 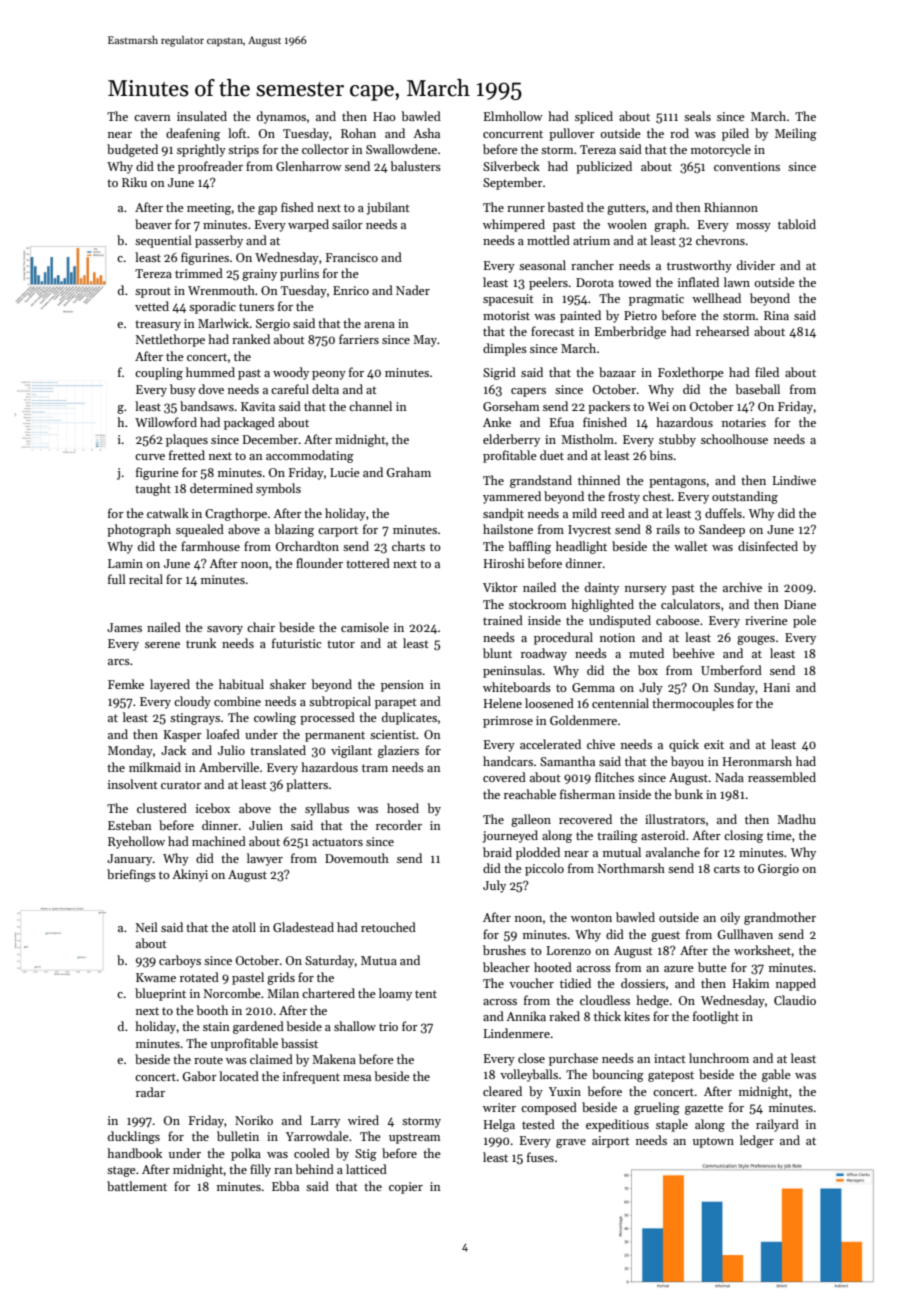 I want to click on Giorgio, so click(x=778, y=870).
